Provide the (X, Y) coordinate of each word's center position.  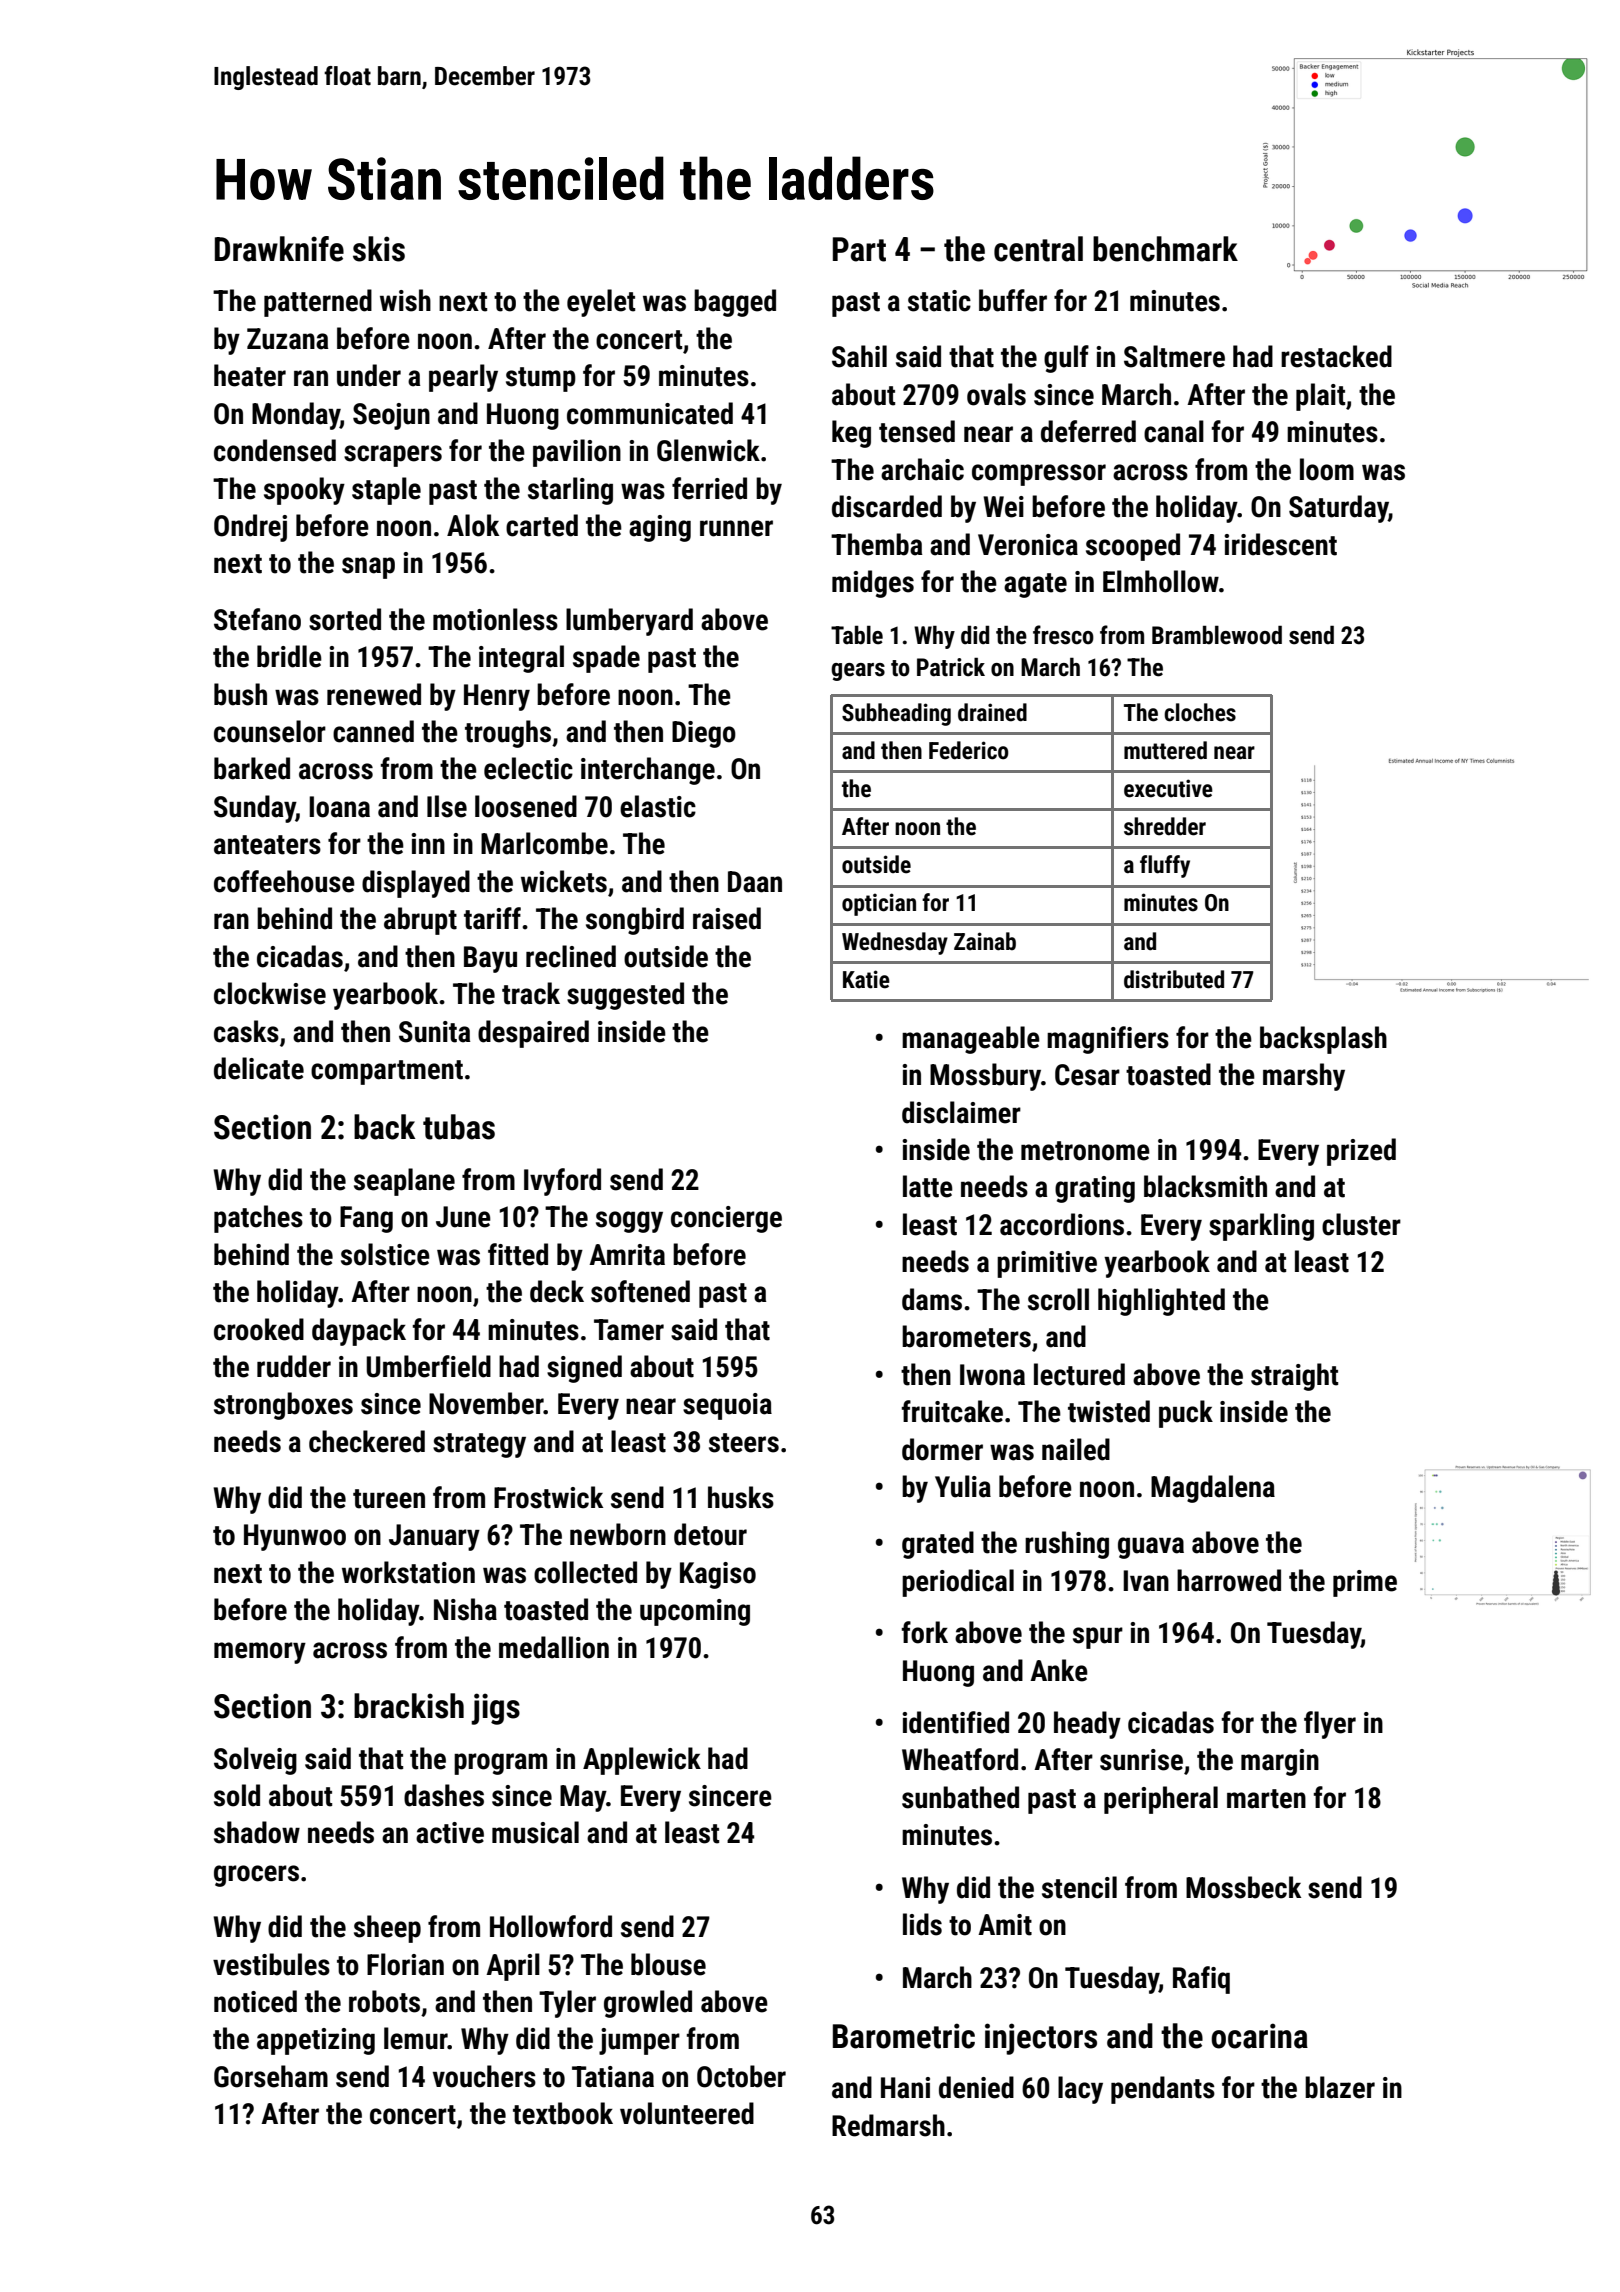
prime (1365, 1583)
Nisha (465, 1609)
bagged (735, 303)
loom (1327, 469)
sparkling (1261, 1227)
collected (585, 1572)
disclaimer (961, 1112)
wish (405, 300)
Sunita (434, 1032)
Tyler (567, 2004)
